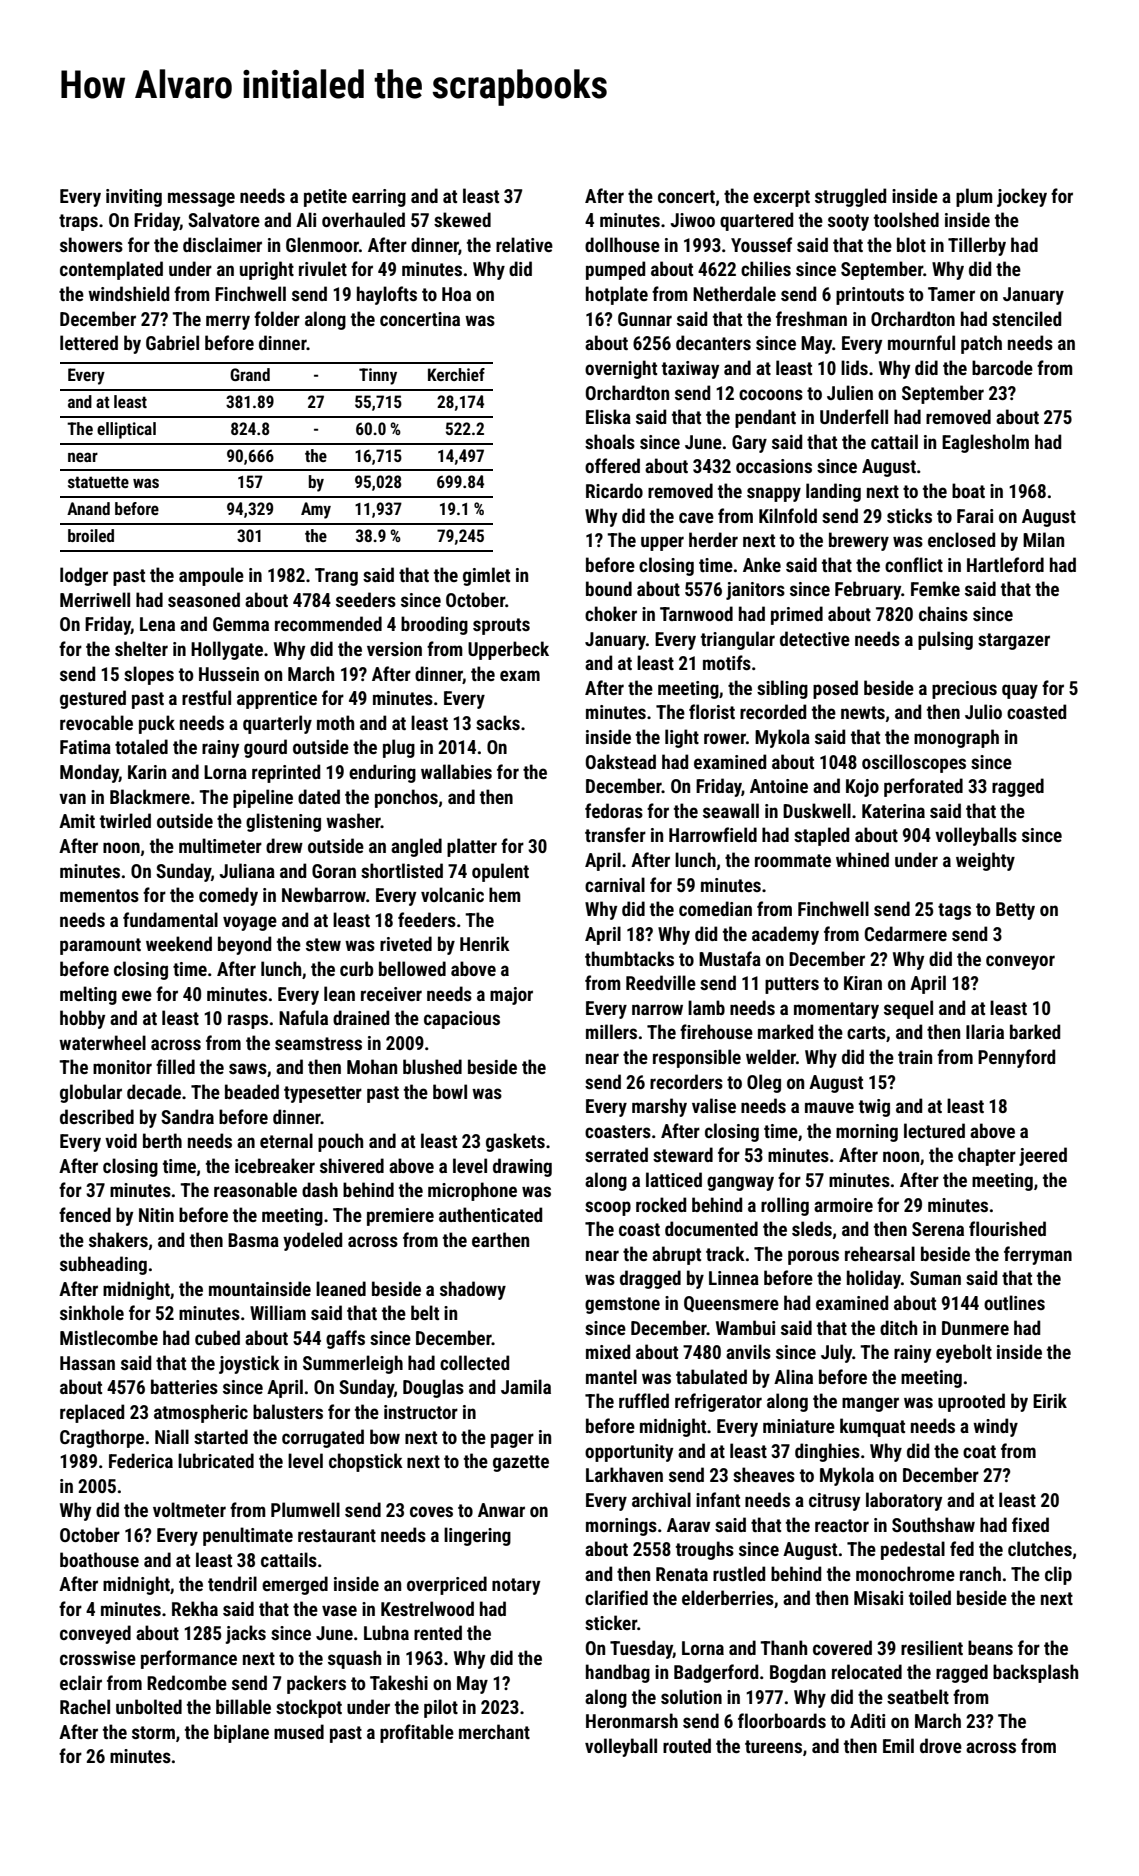  Describe the element at coordinates (956, 738) in the screenshot. I see `monograph` at that location.
